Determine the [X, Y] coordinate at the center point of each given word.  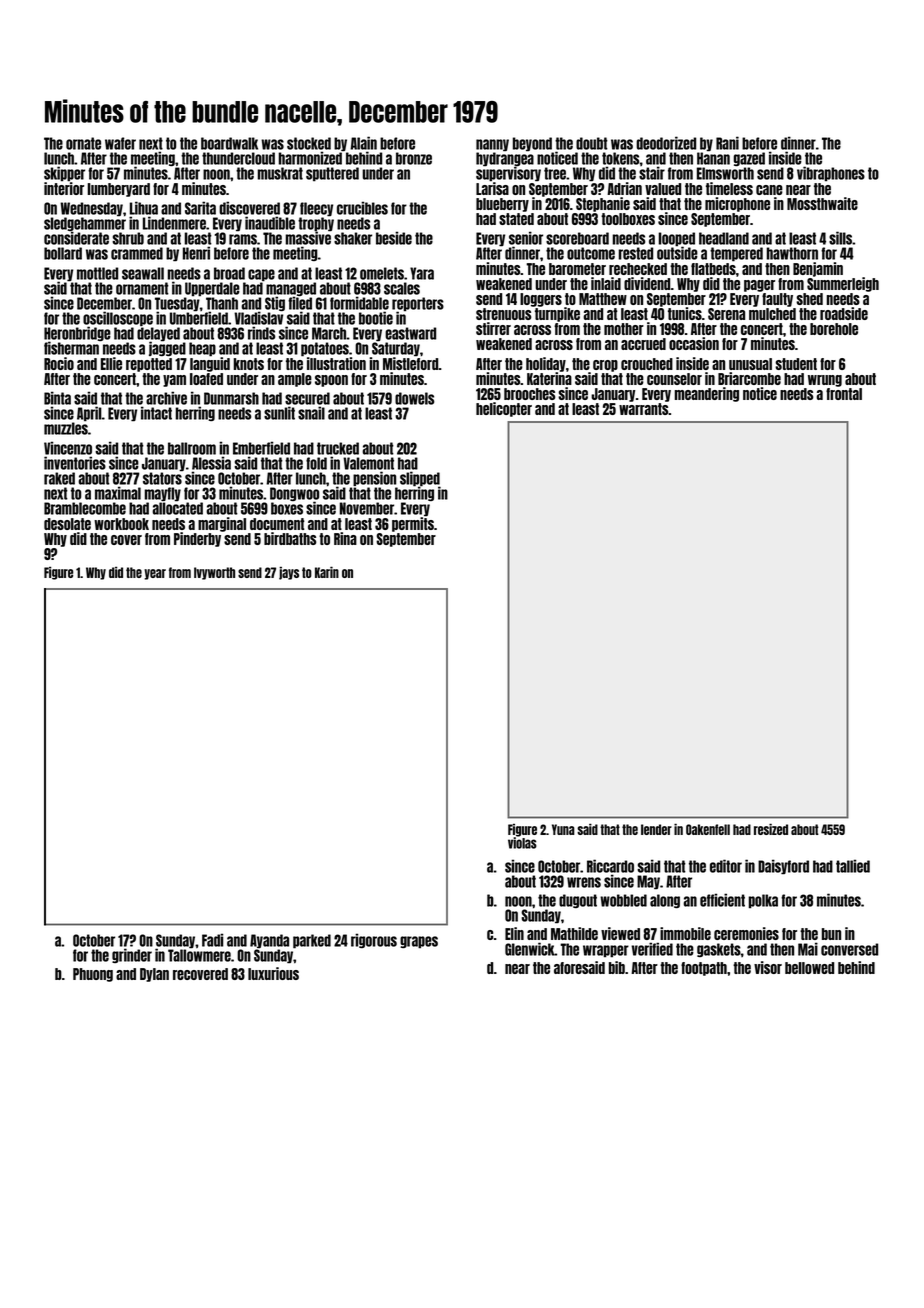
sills [840, 238]
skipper [64, 174]
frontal [844, 394]
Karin [327, 572]
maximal [118, 493]
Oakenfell [708, 829]
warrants [644, 409]
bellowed [809, 968]
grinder [132, 955]
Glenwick [530, 949]
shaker [353, 238]
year [155, 574]
